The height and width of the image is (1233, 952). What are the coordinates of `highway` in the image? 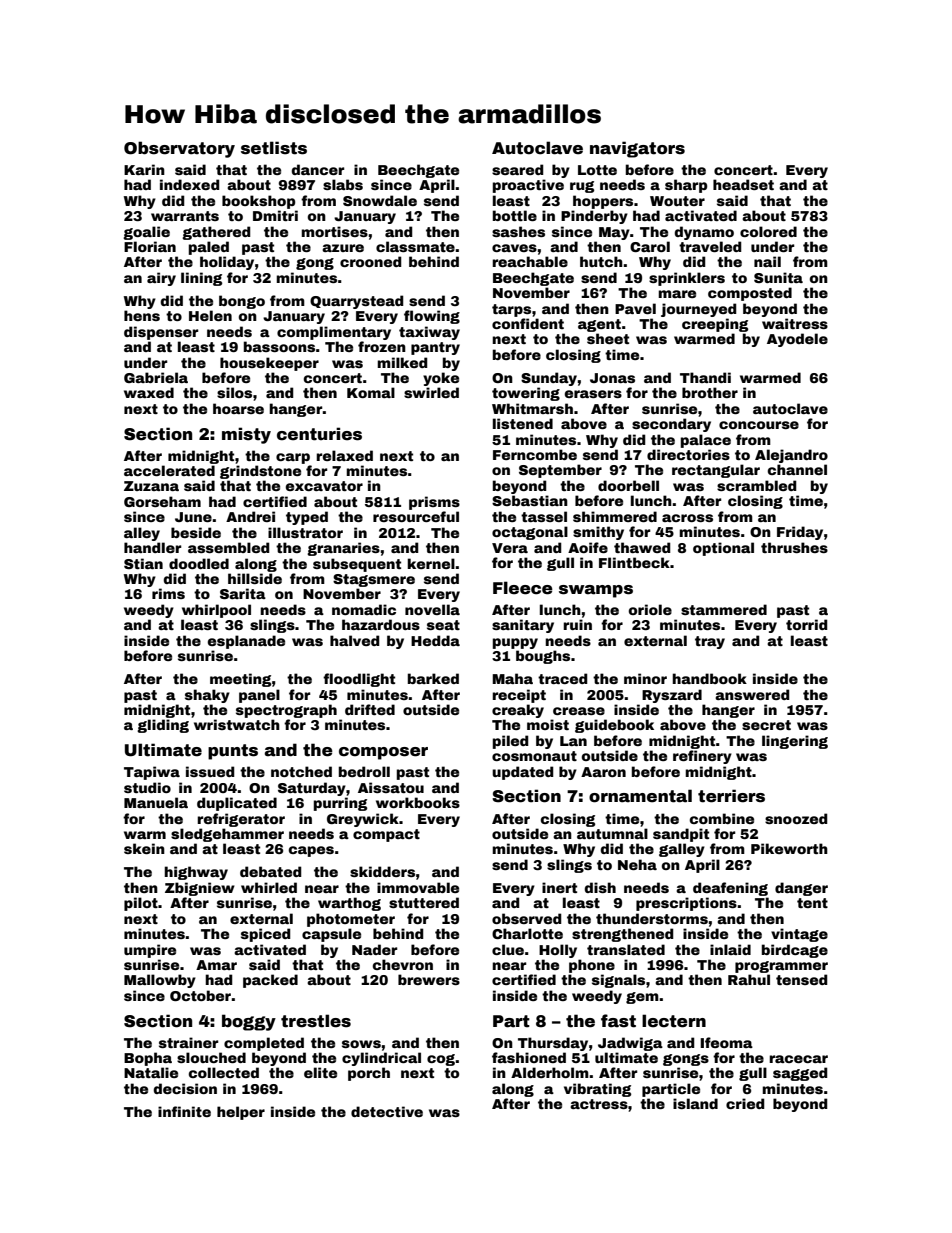 It's located at (196, 873).
